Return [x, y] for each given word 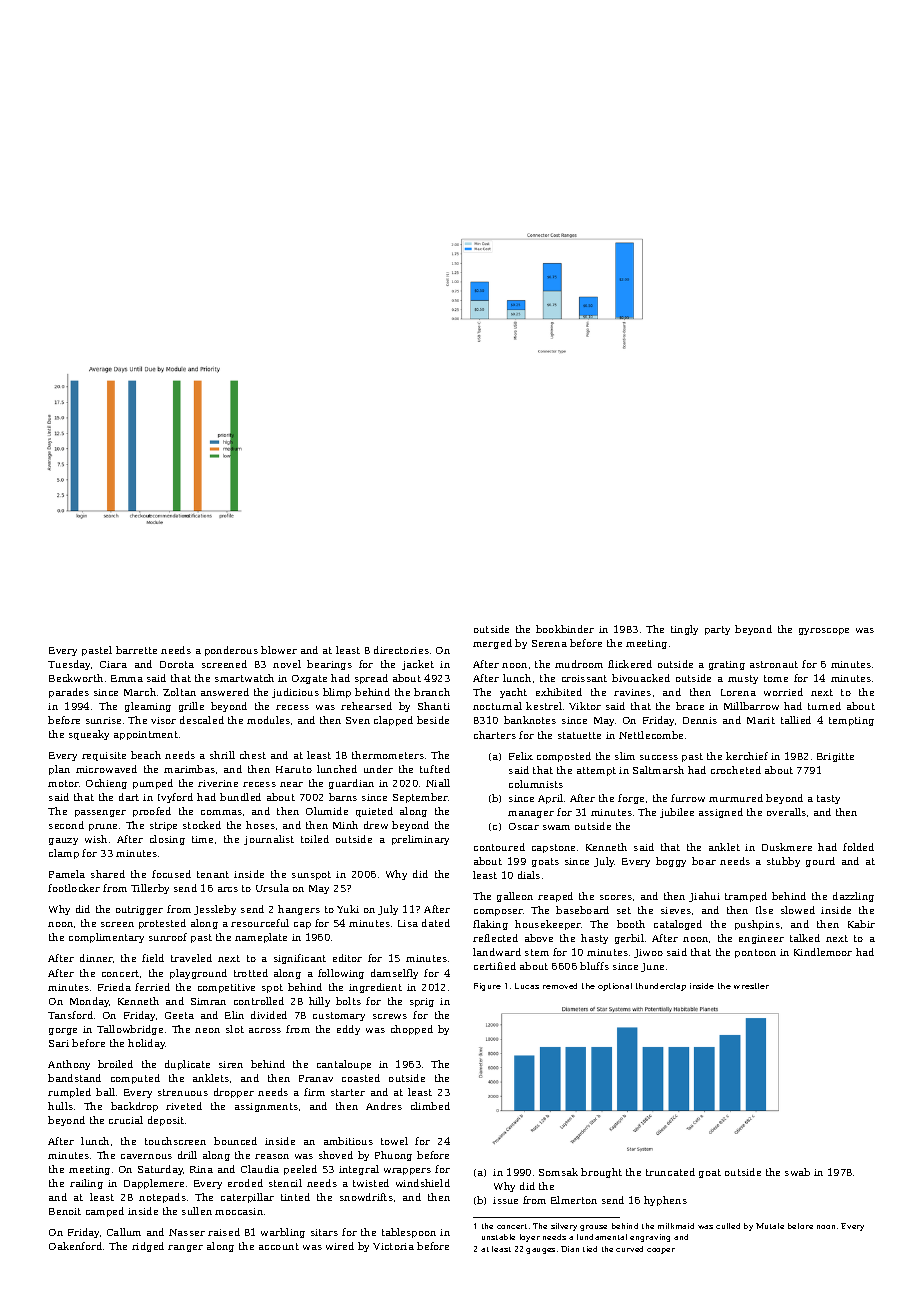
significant [300, 959]
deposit [166, 1121]
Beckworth [76, 678]
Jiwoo [648, 953]
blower [279, 650]
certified [495, 966]
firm [314, 1092]
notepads [162, 1198]
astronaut [774, 664]
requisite [104, 756]
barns [343, 797]
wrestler [751, 986]
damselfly [394, 974]
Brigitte [835, 757]
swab [797, 1172]
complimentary [106, 938]
